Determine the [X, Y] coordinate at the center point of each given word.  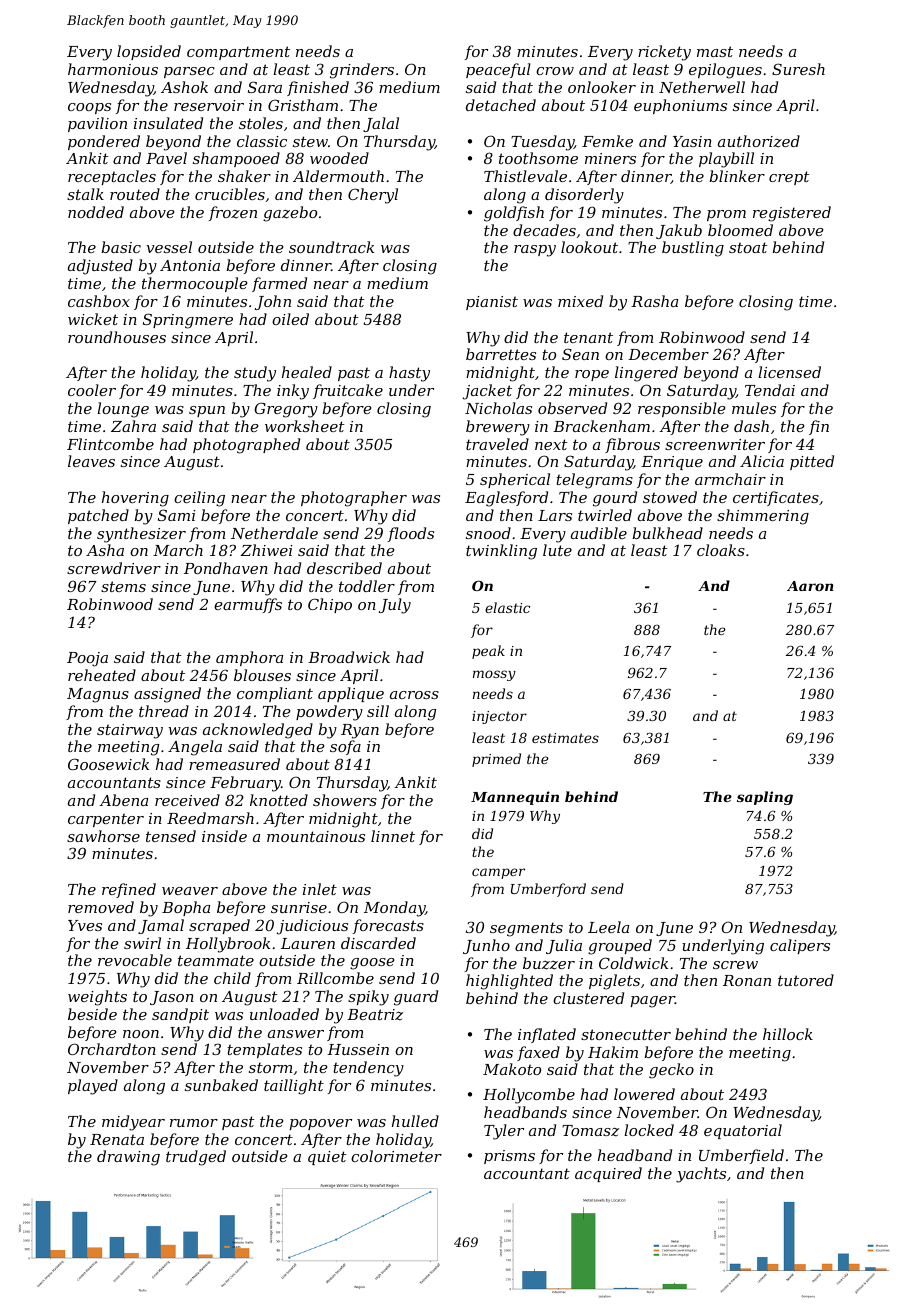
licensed [789, 372]
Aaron [810, 586]
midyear [133, 1123]
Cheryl [373, 196]
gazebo [290, 214]
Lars [555, 515]
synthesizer [141, 535]
